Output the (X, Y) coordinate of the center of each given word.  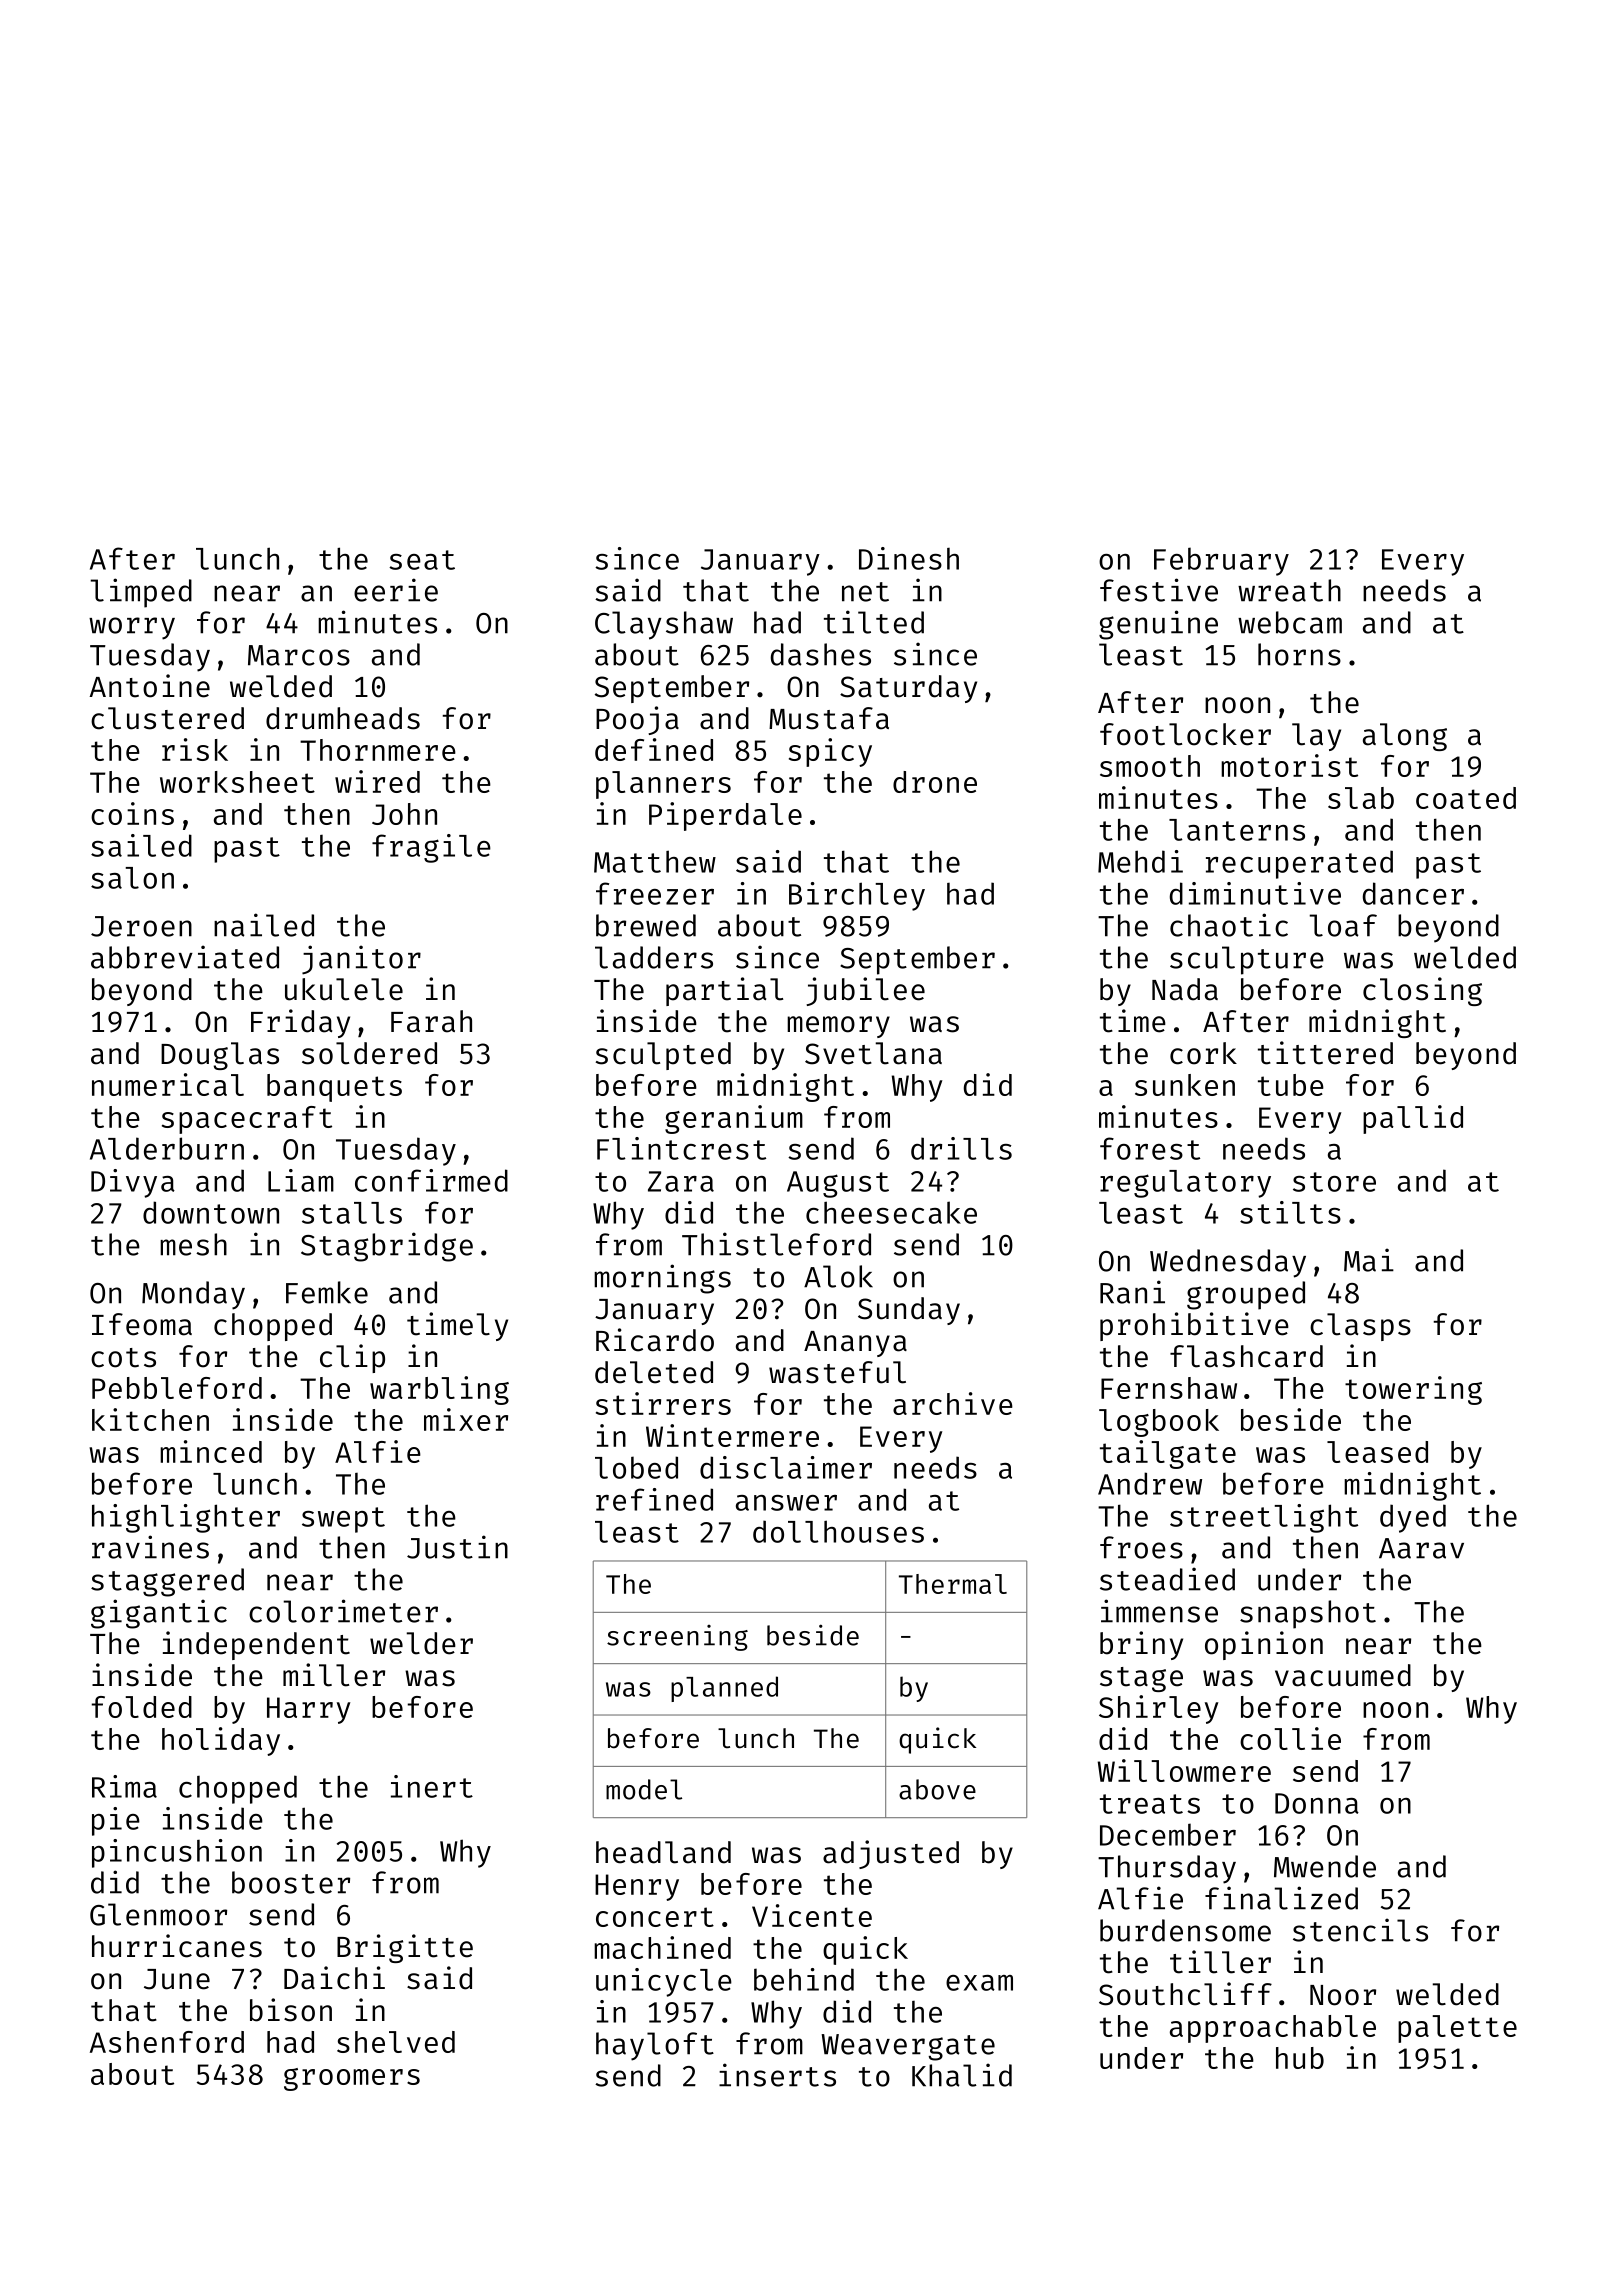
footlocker (1185, 734)
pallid (1413, 1119)
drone (935, 782)
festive (1159, 590)
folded (141, 1707)
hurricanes (177, 1946)
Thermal (953, 1584)
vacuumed (1343, 1675)
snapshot (1308, 1614)
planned (724, 1689)
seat (422, 560)
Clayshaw (664, 625)
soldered (369, 1053)
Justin (457, 1547)
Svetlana (873, 1053)
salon (132, 878)
